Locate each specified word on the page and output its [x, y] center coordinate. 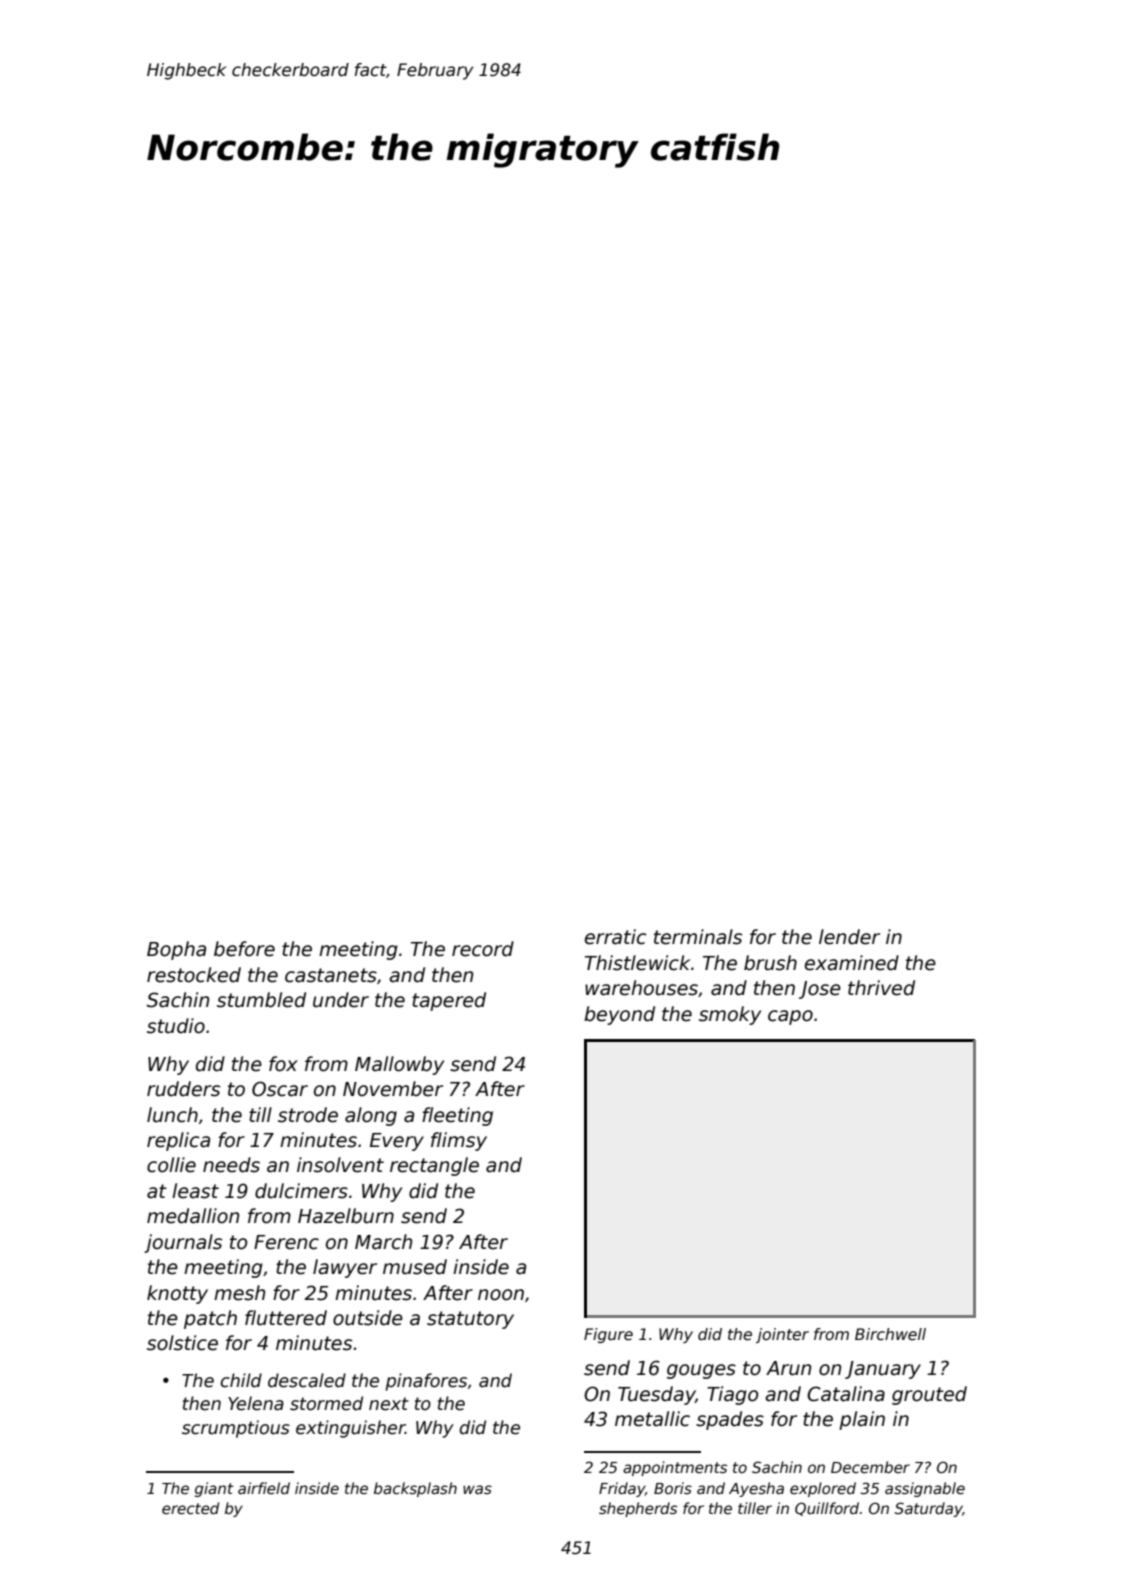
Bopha [176, 950]
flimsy [459, 1141]
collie [171, 1165]
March [383, 1242]
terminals [698, 937]
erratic [615, 937]
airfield [264, 1488]
